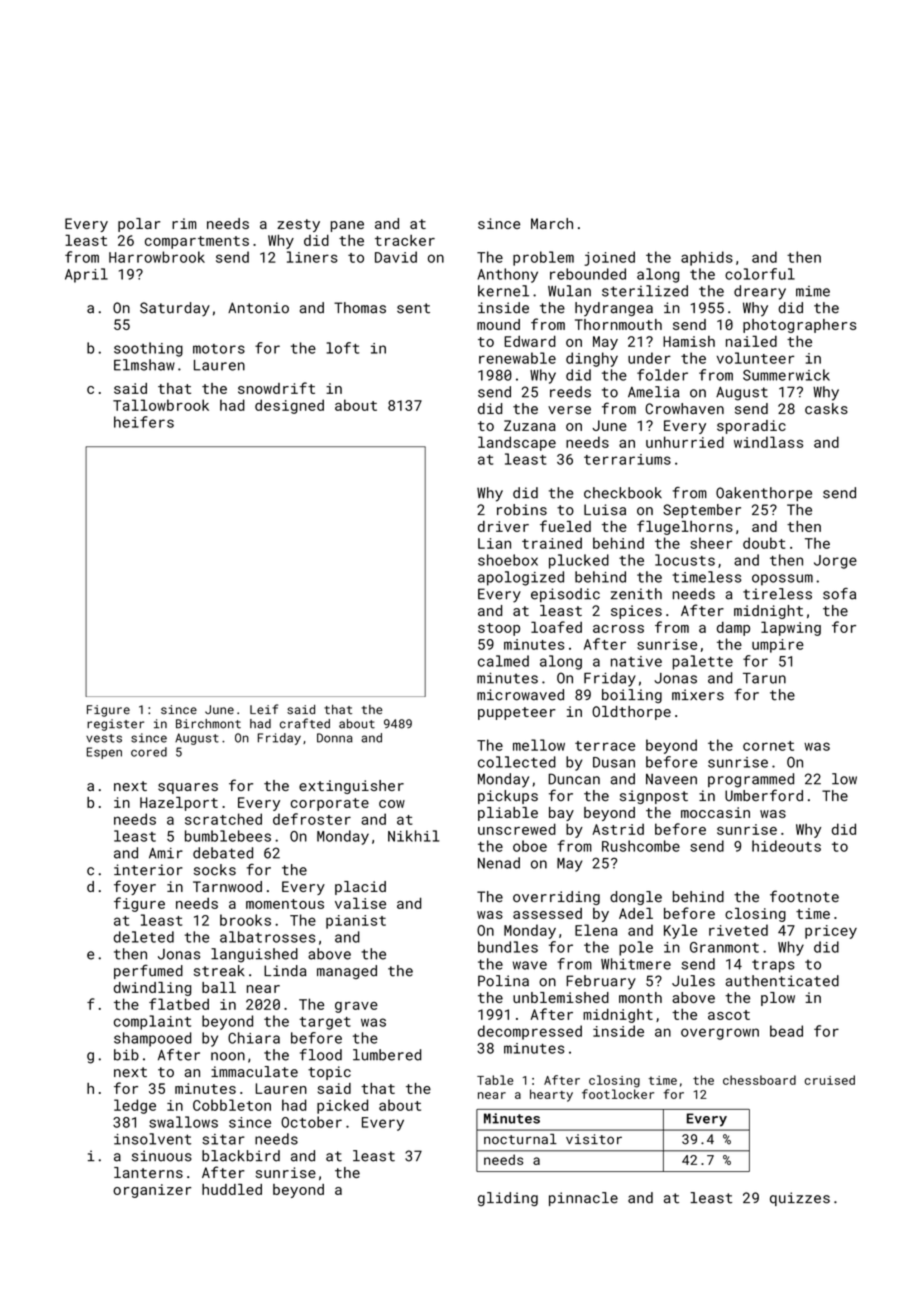  I want to click on vests, so click(104, 738).
